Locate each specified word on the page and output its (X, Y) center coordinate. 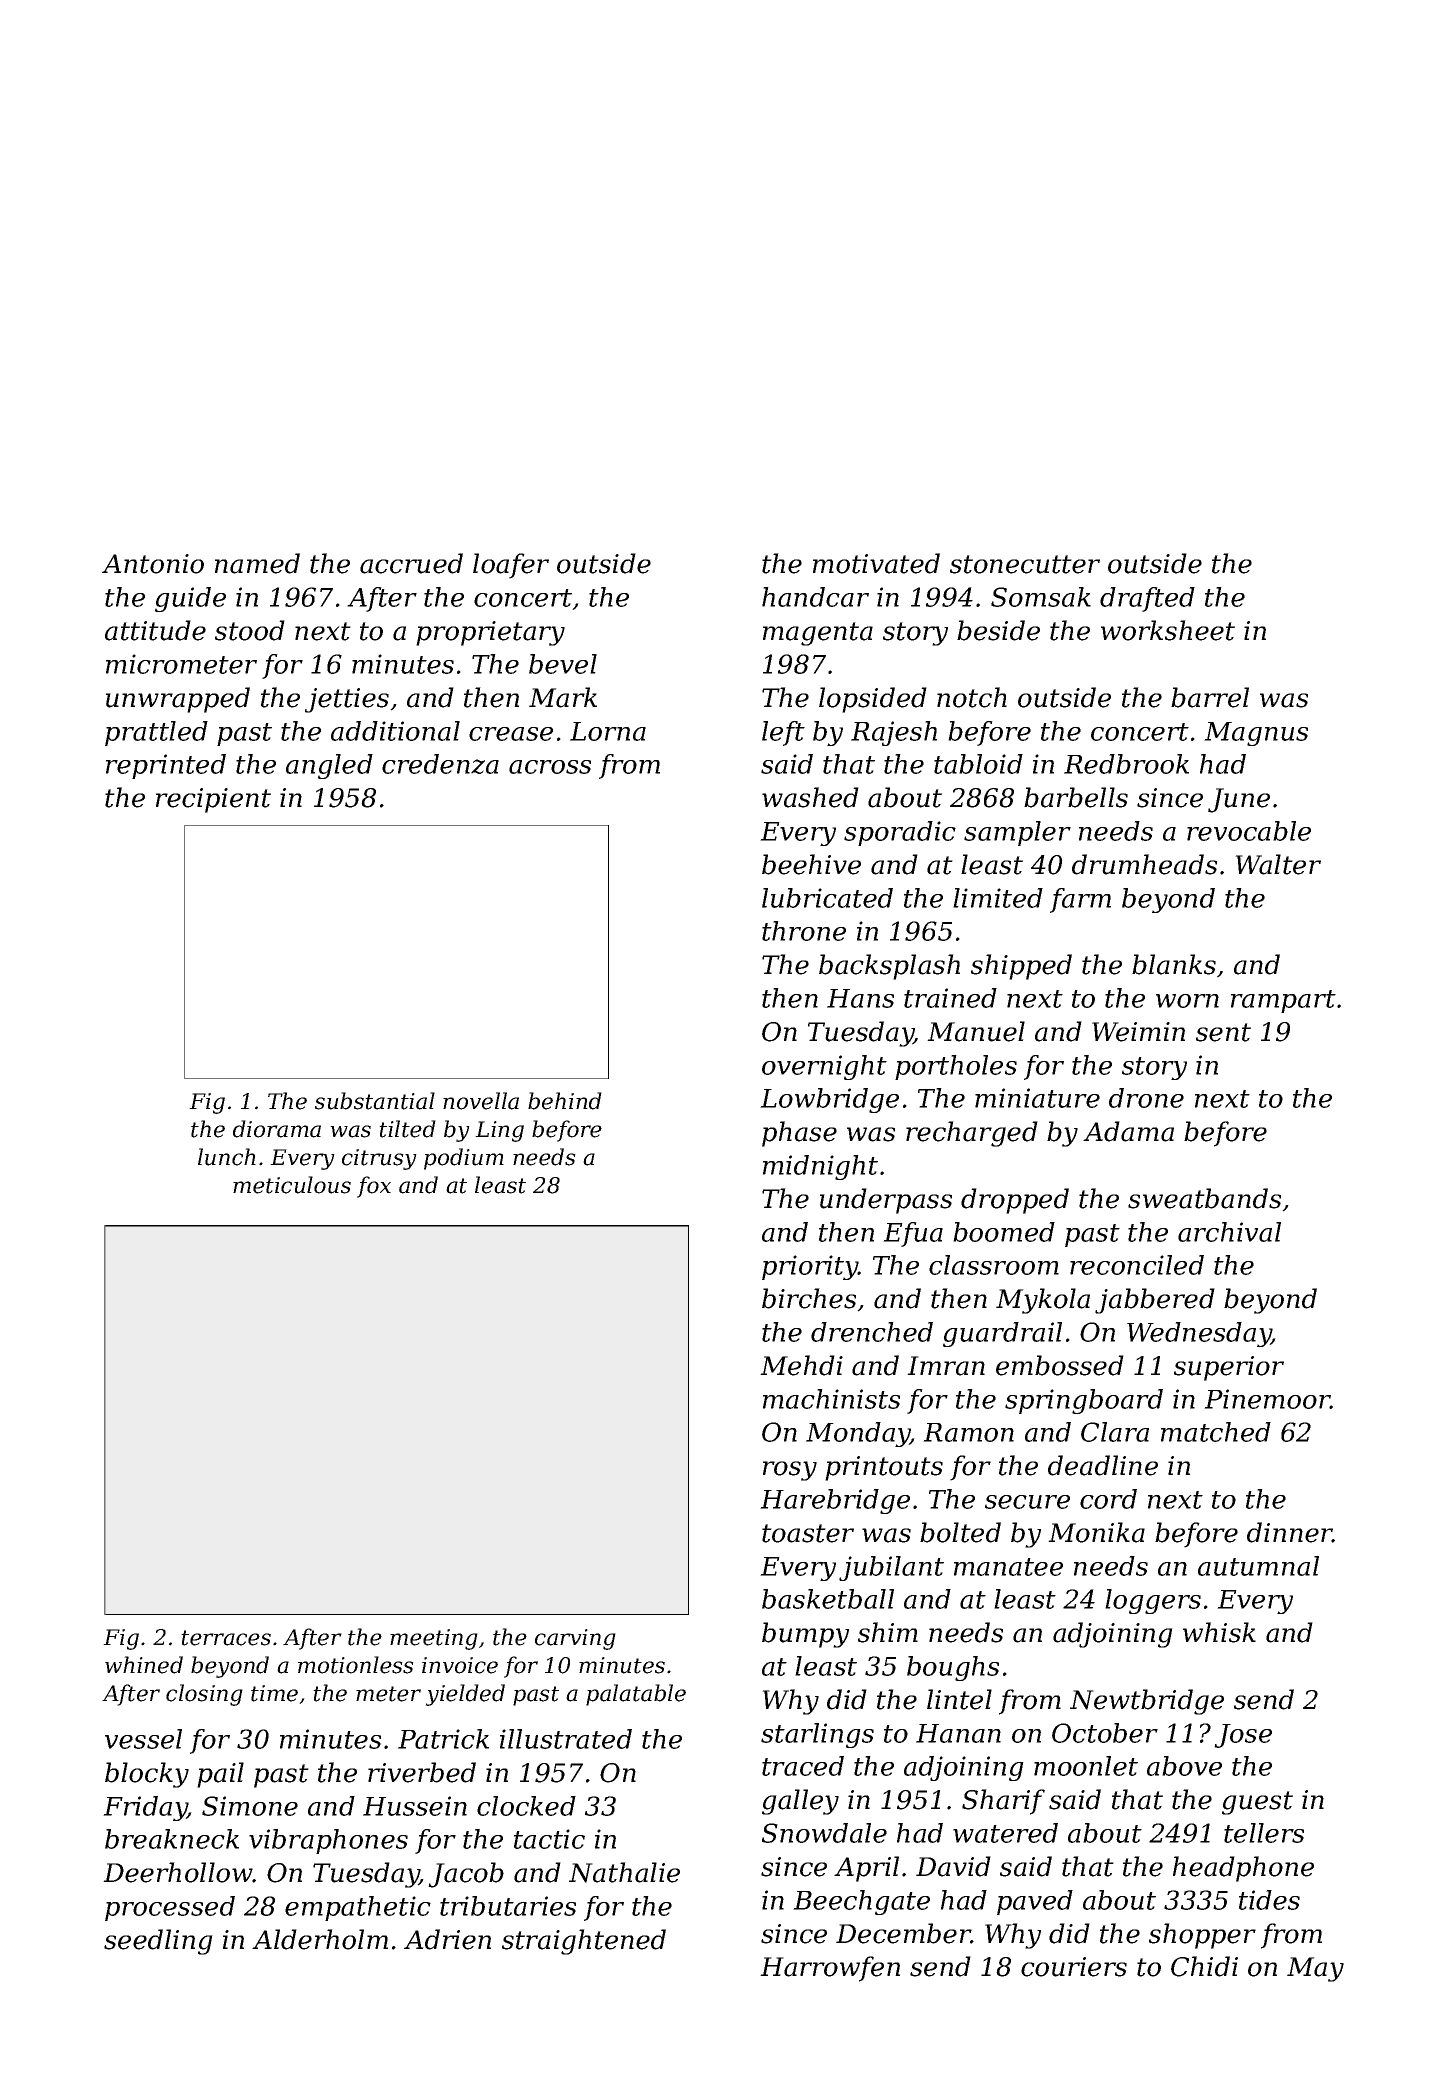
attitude (155, 630)
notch (972, 697)
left (783, 733)
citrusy (379, 1159)
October (1105, 1733)
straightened (584, 1942)
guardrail (1002, 1334)
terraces (226, 1638)
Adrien (447, 1939)
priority (810, 1267)
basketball (828, 1599)
